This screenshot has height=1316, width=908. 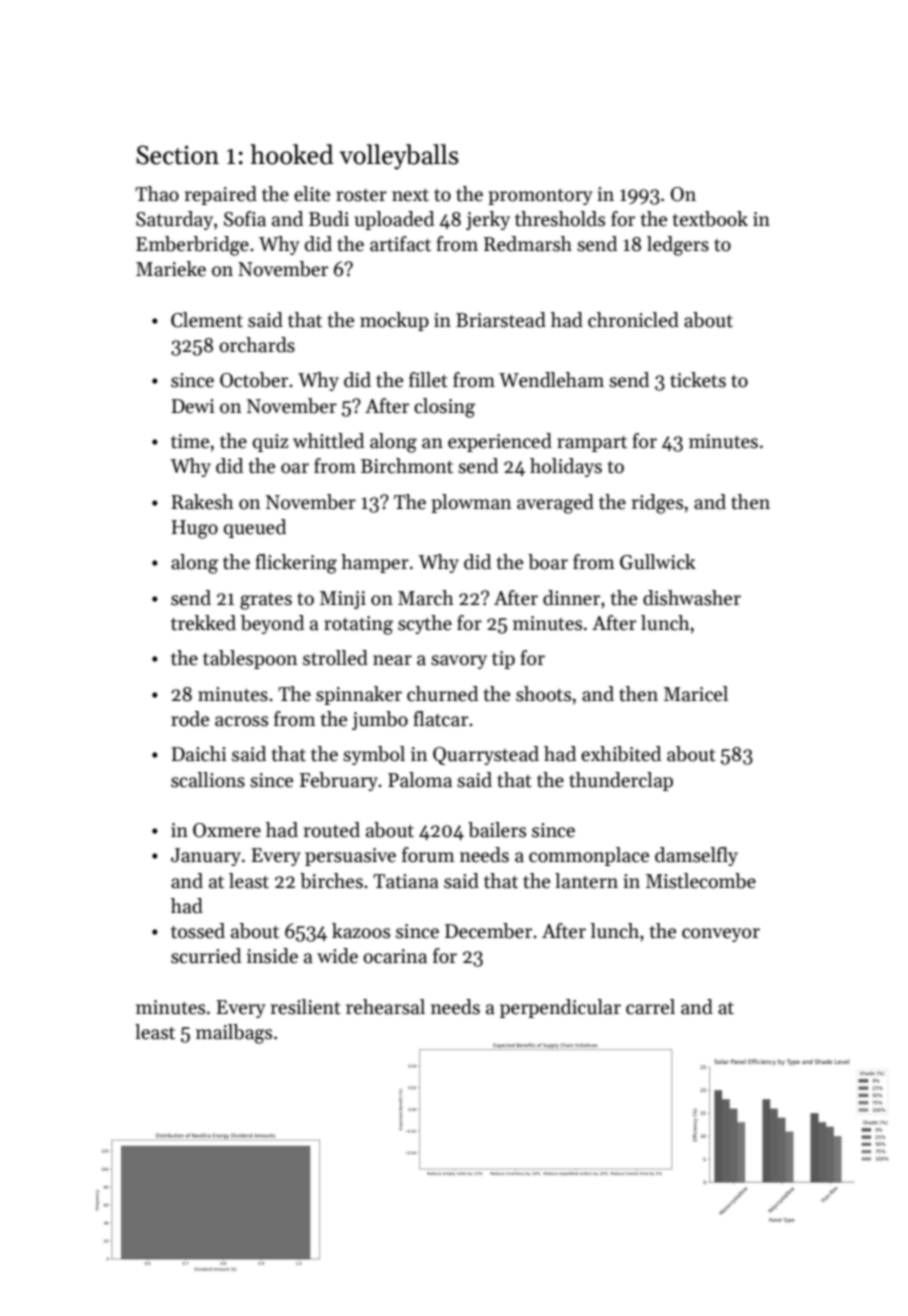 I want to click on promontory, so click(x=540, y=197).
